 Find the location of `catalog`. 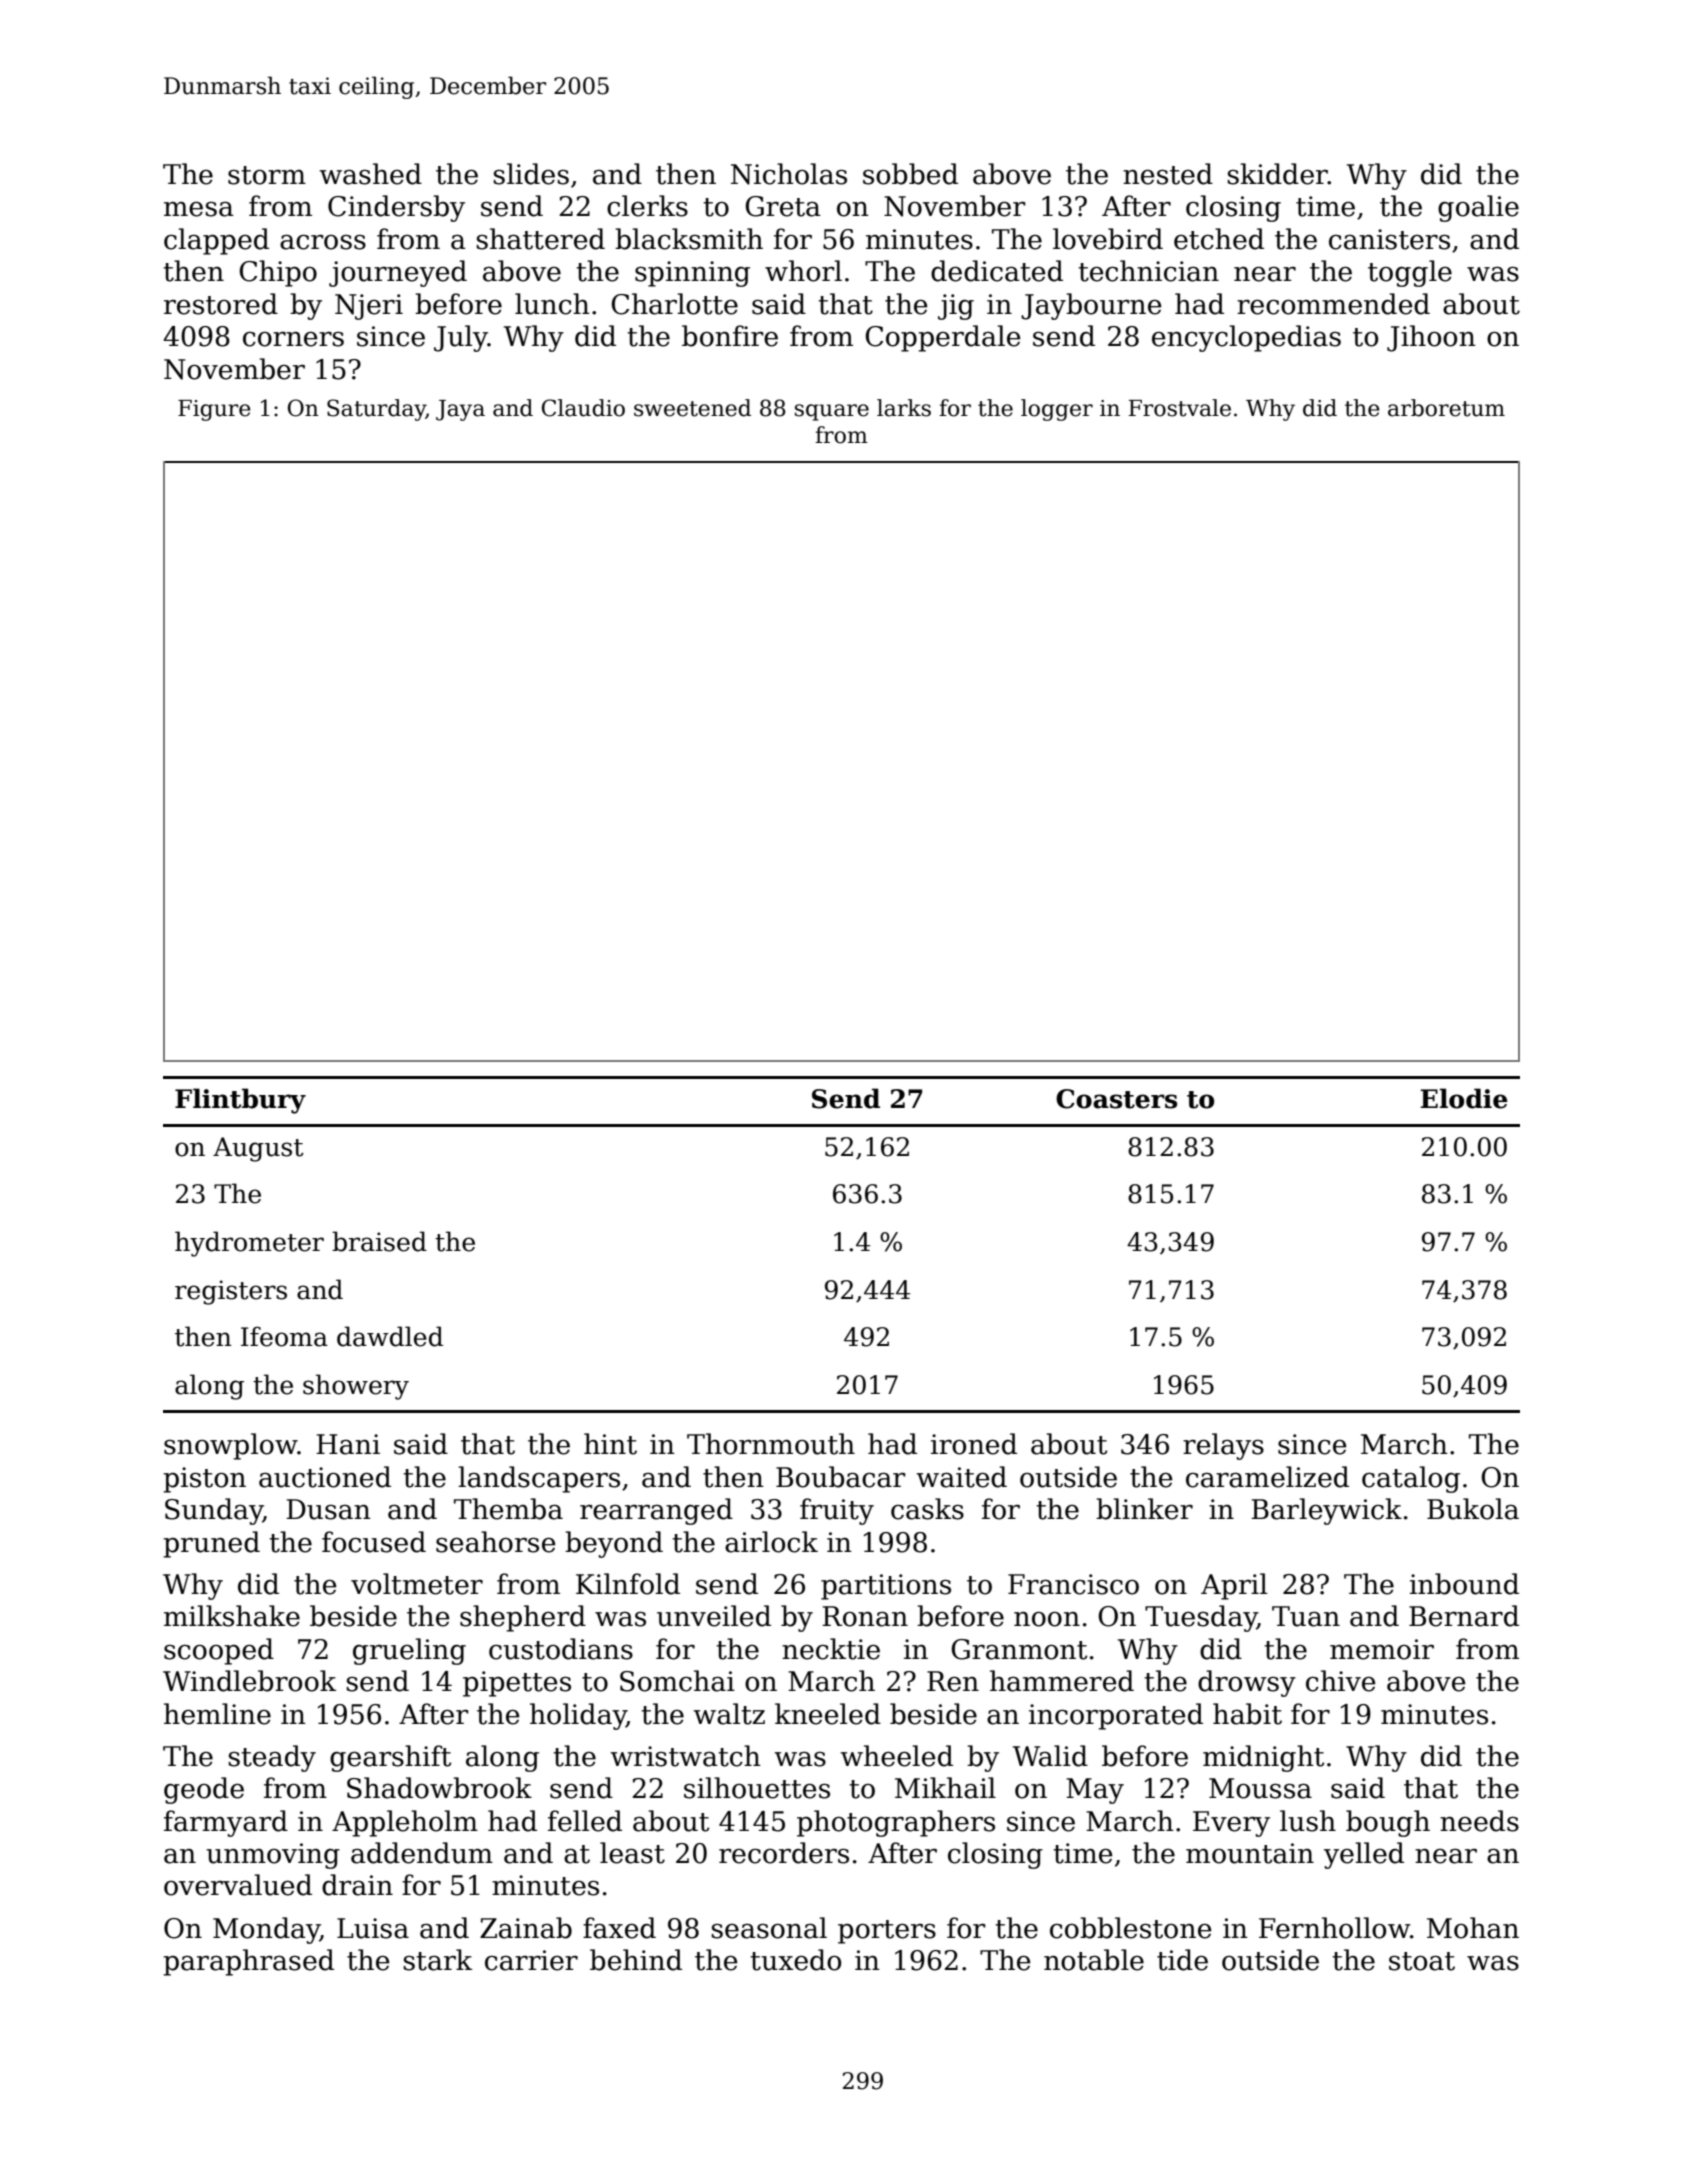

catalog is located at coordinates (1411, 1479).
